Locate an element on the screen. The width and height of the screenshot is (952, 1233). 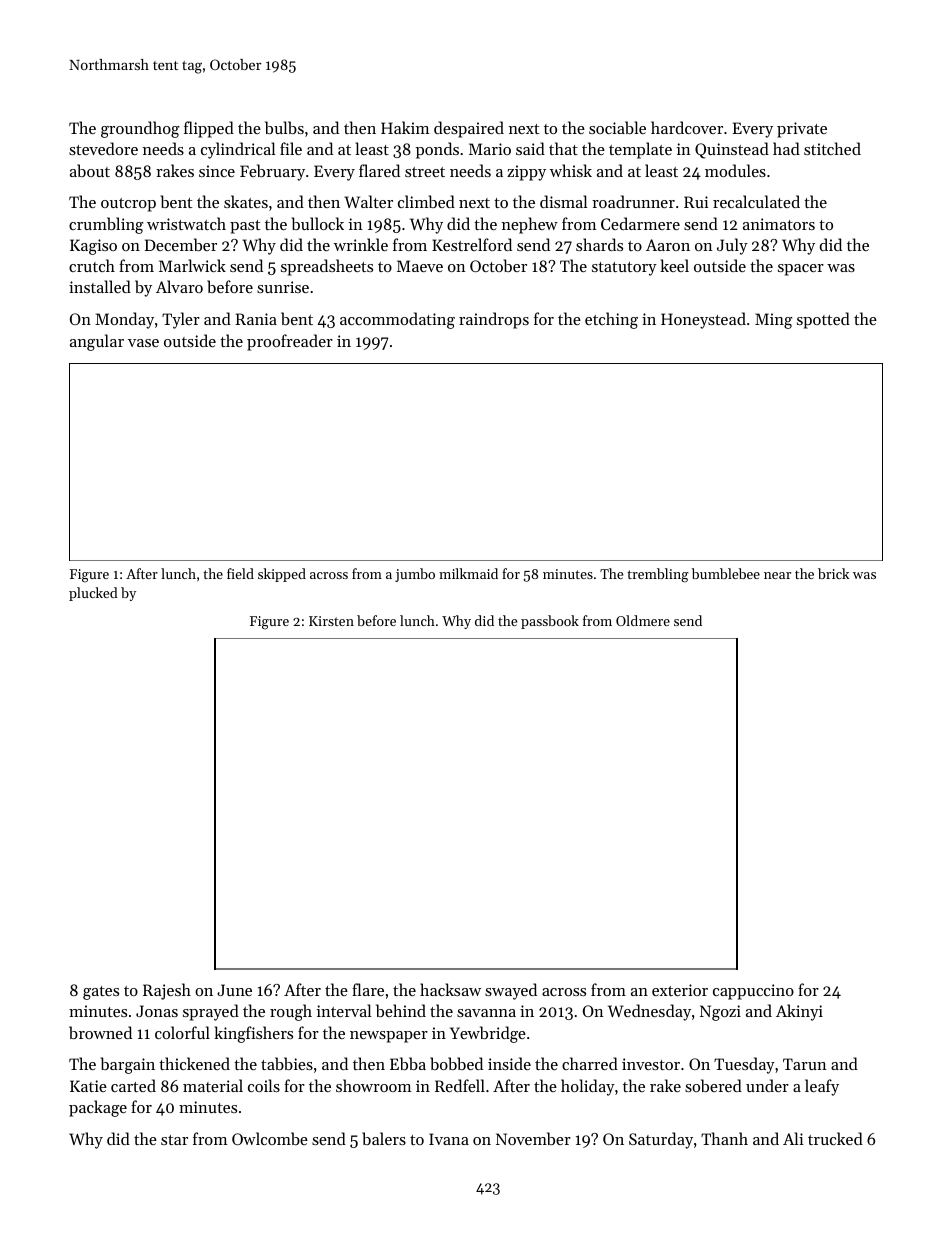
passbook is located at coordinates (550, 622).
